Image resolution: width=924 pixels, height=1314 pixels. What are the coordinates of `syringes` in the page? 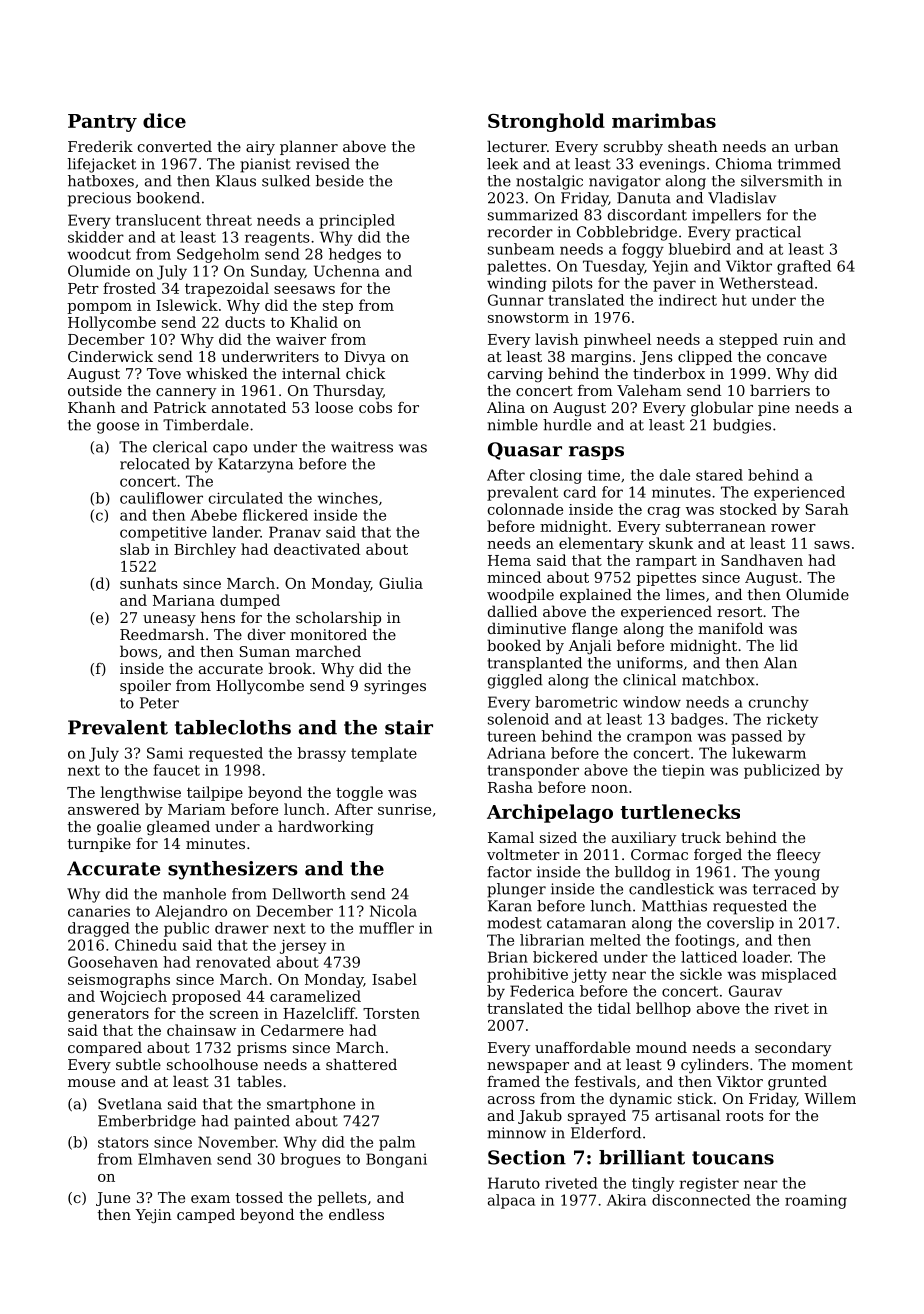 It's located at (395, 687).
